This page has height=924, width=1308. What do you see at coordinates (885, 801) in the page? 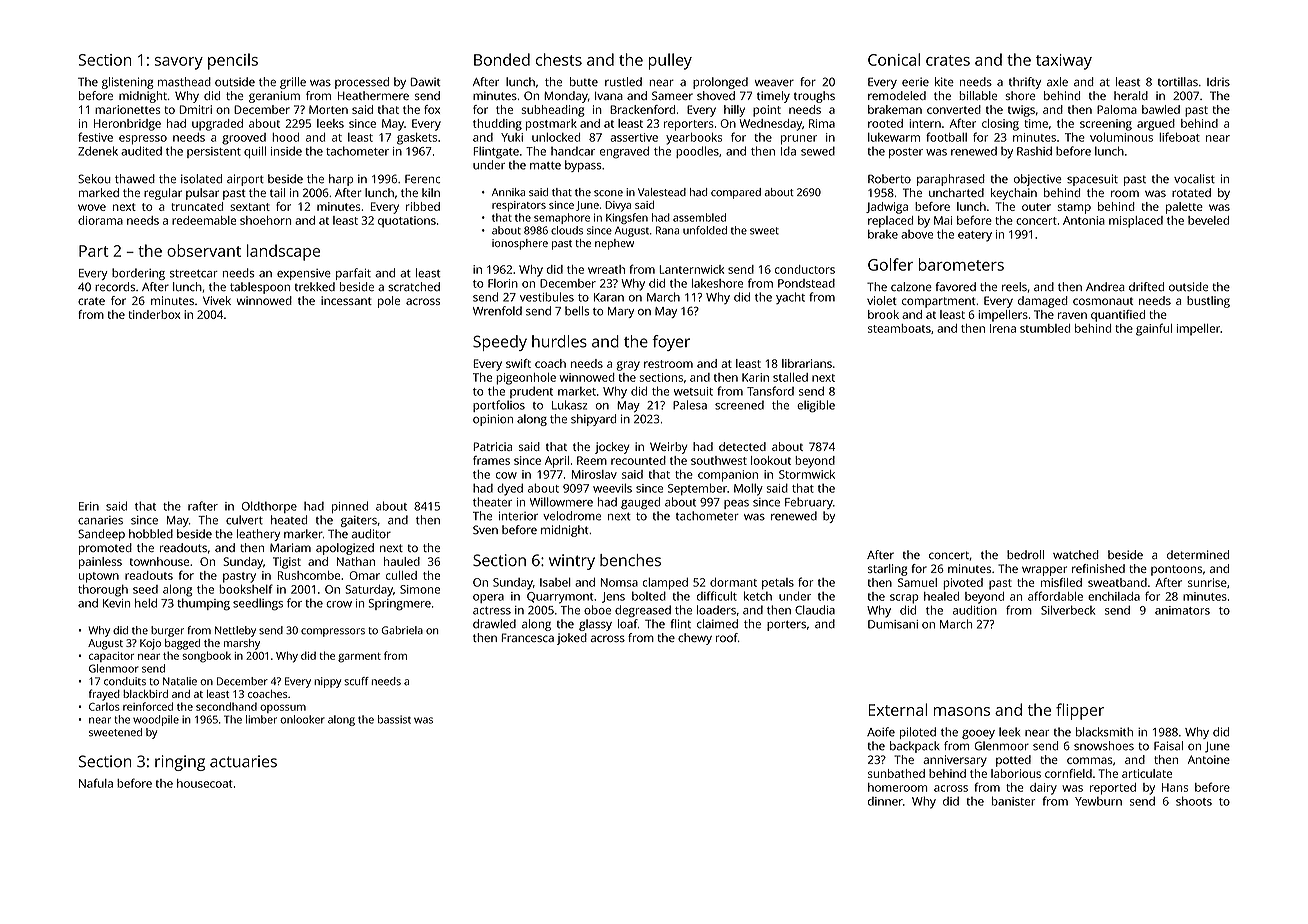
I see `dinner` at bounding box center [885, 801].
